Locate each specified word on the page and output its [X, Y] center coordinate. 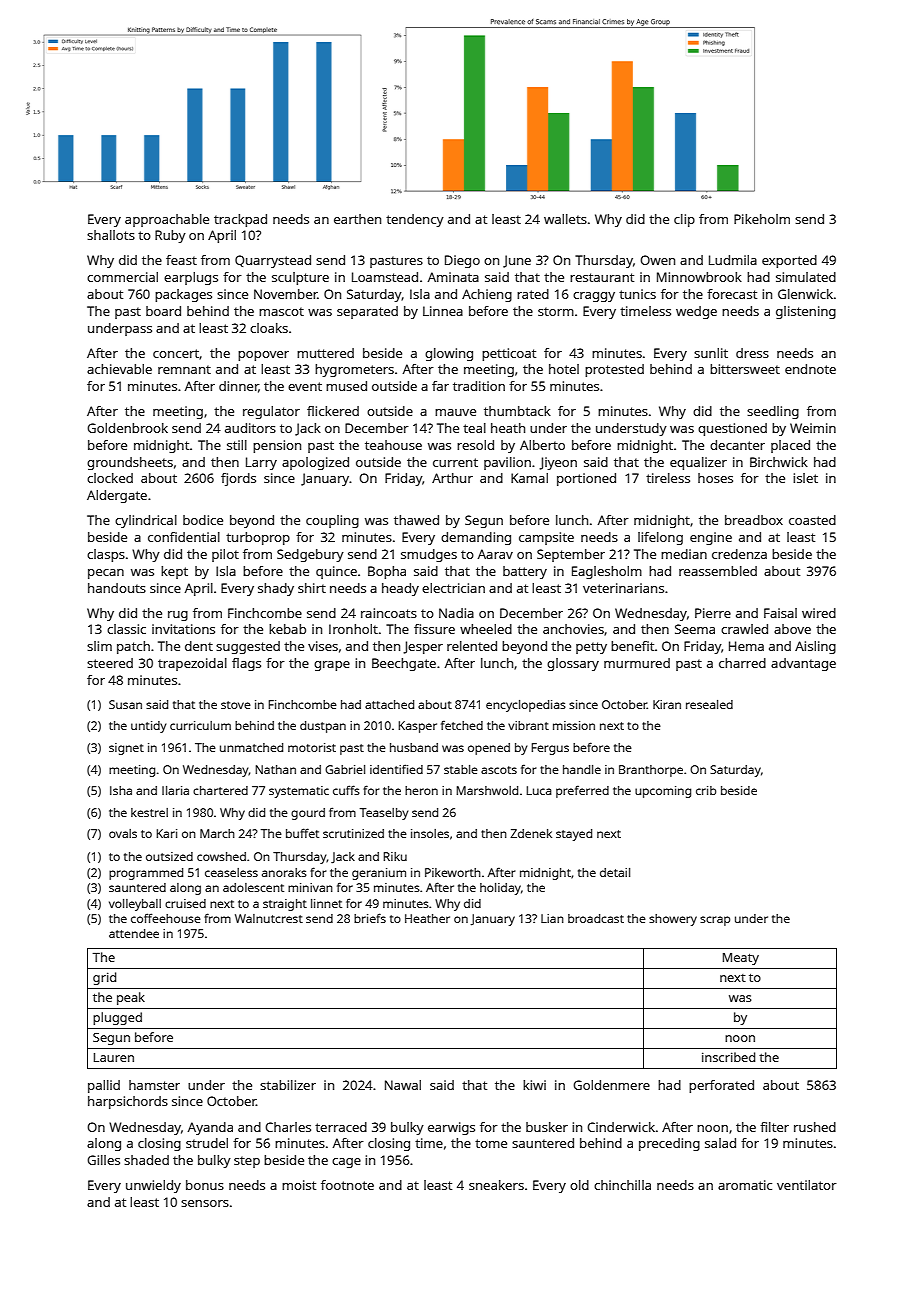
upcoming [663, 792]
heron [421, 790]
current [455, 462]
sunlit [711, 353]
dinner [239, 387]
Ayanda [210, 1128]
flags [246, 664]
